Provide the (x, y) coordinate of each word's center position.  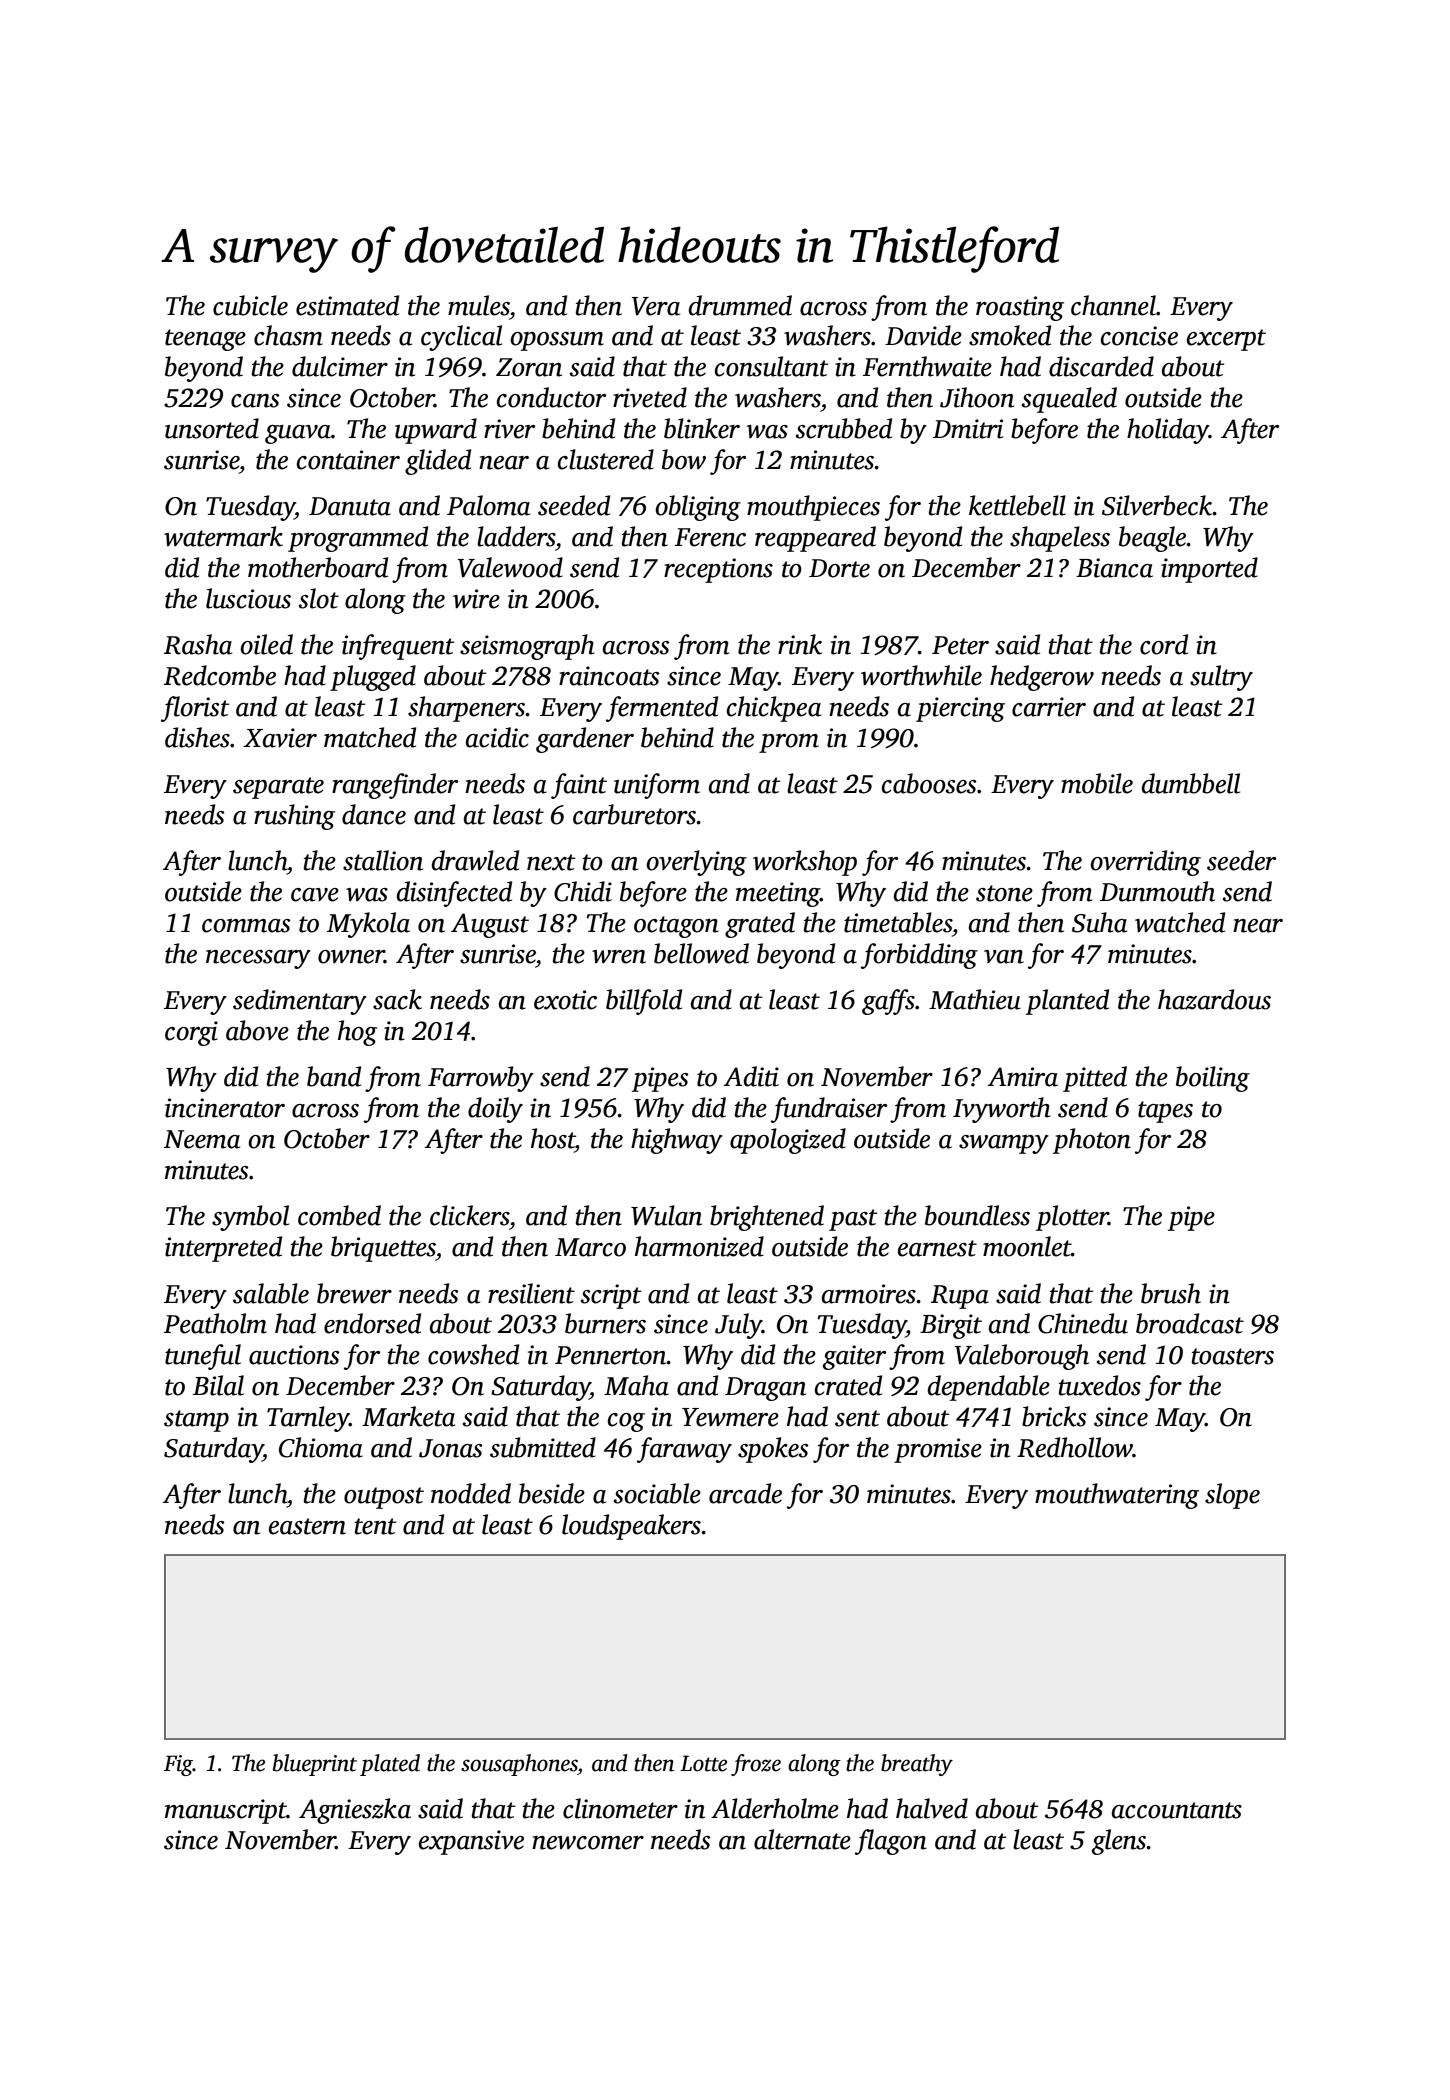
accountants (1177, 1810)
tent (376, 1526)
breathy (917, 1765)
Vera (656, 306)
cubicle (250, 305)
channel (1113, 305)
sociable (657, 1493)
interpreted (223, 1249)
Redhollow (1075, 1447)
